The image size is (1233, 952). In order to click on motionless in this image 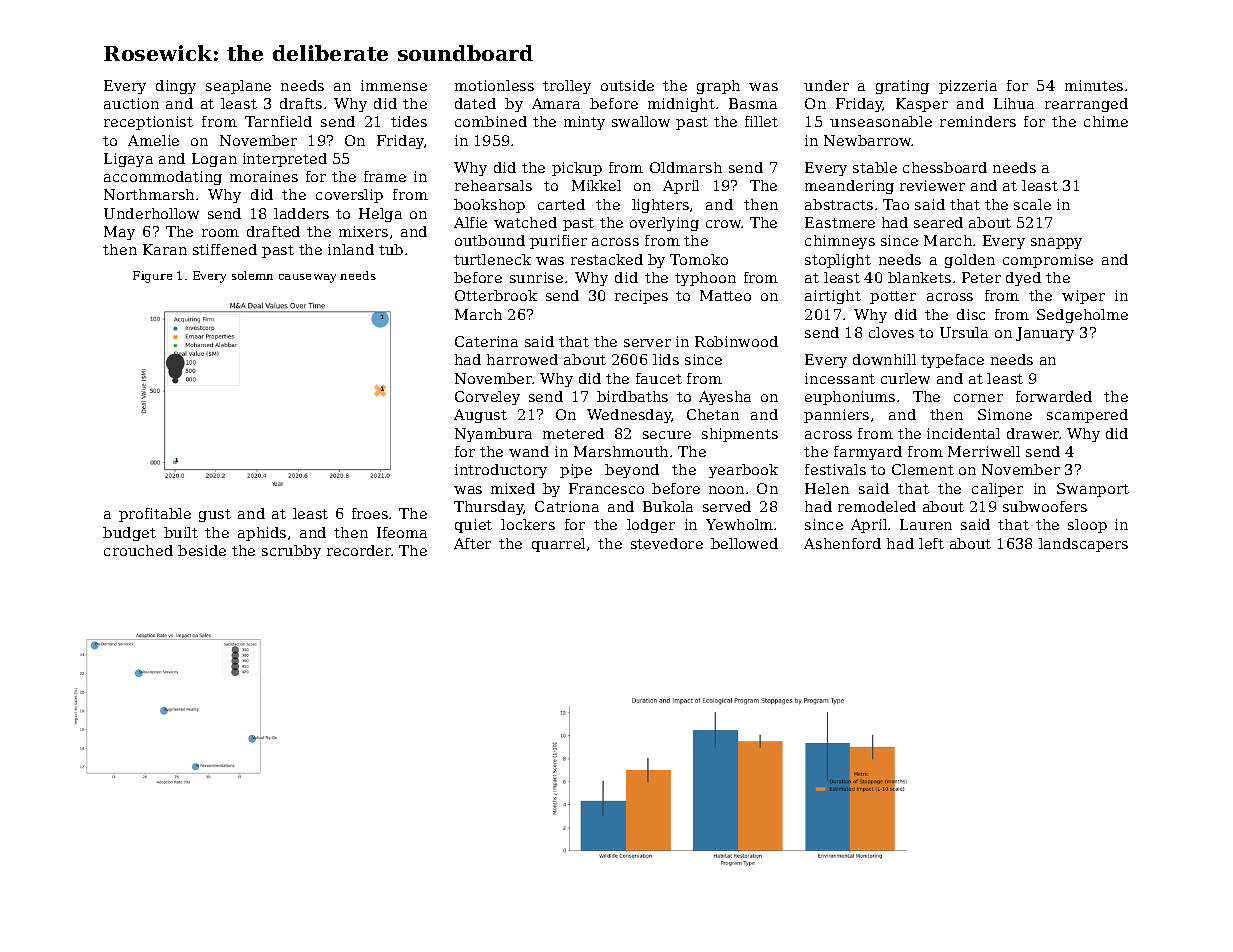, I will do `click(494, 85)`.
